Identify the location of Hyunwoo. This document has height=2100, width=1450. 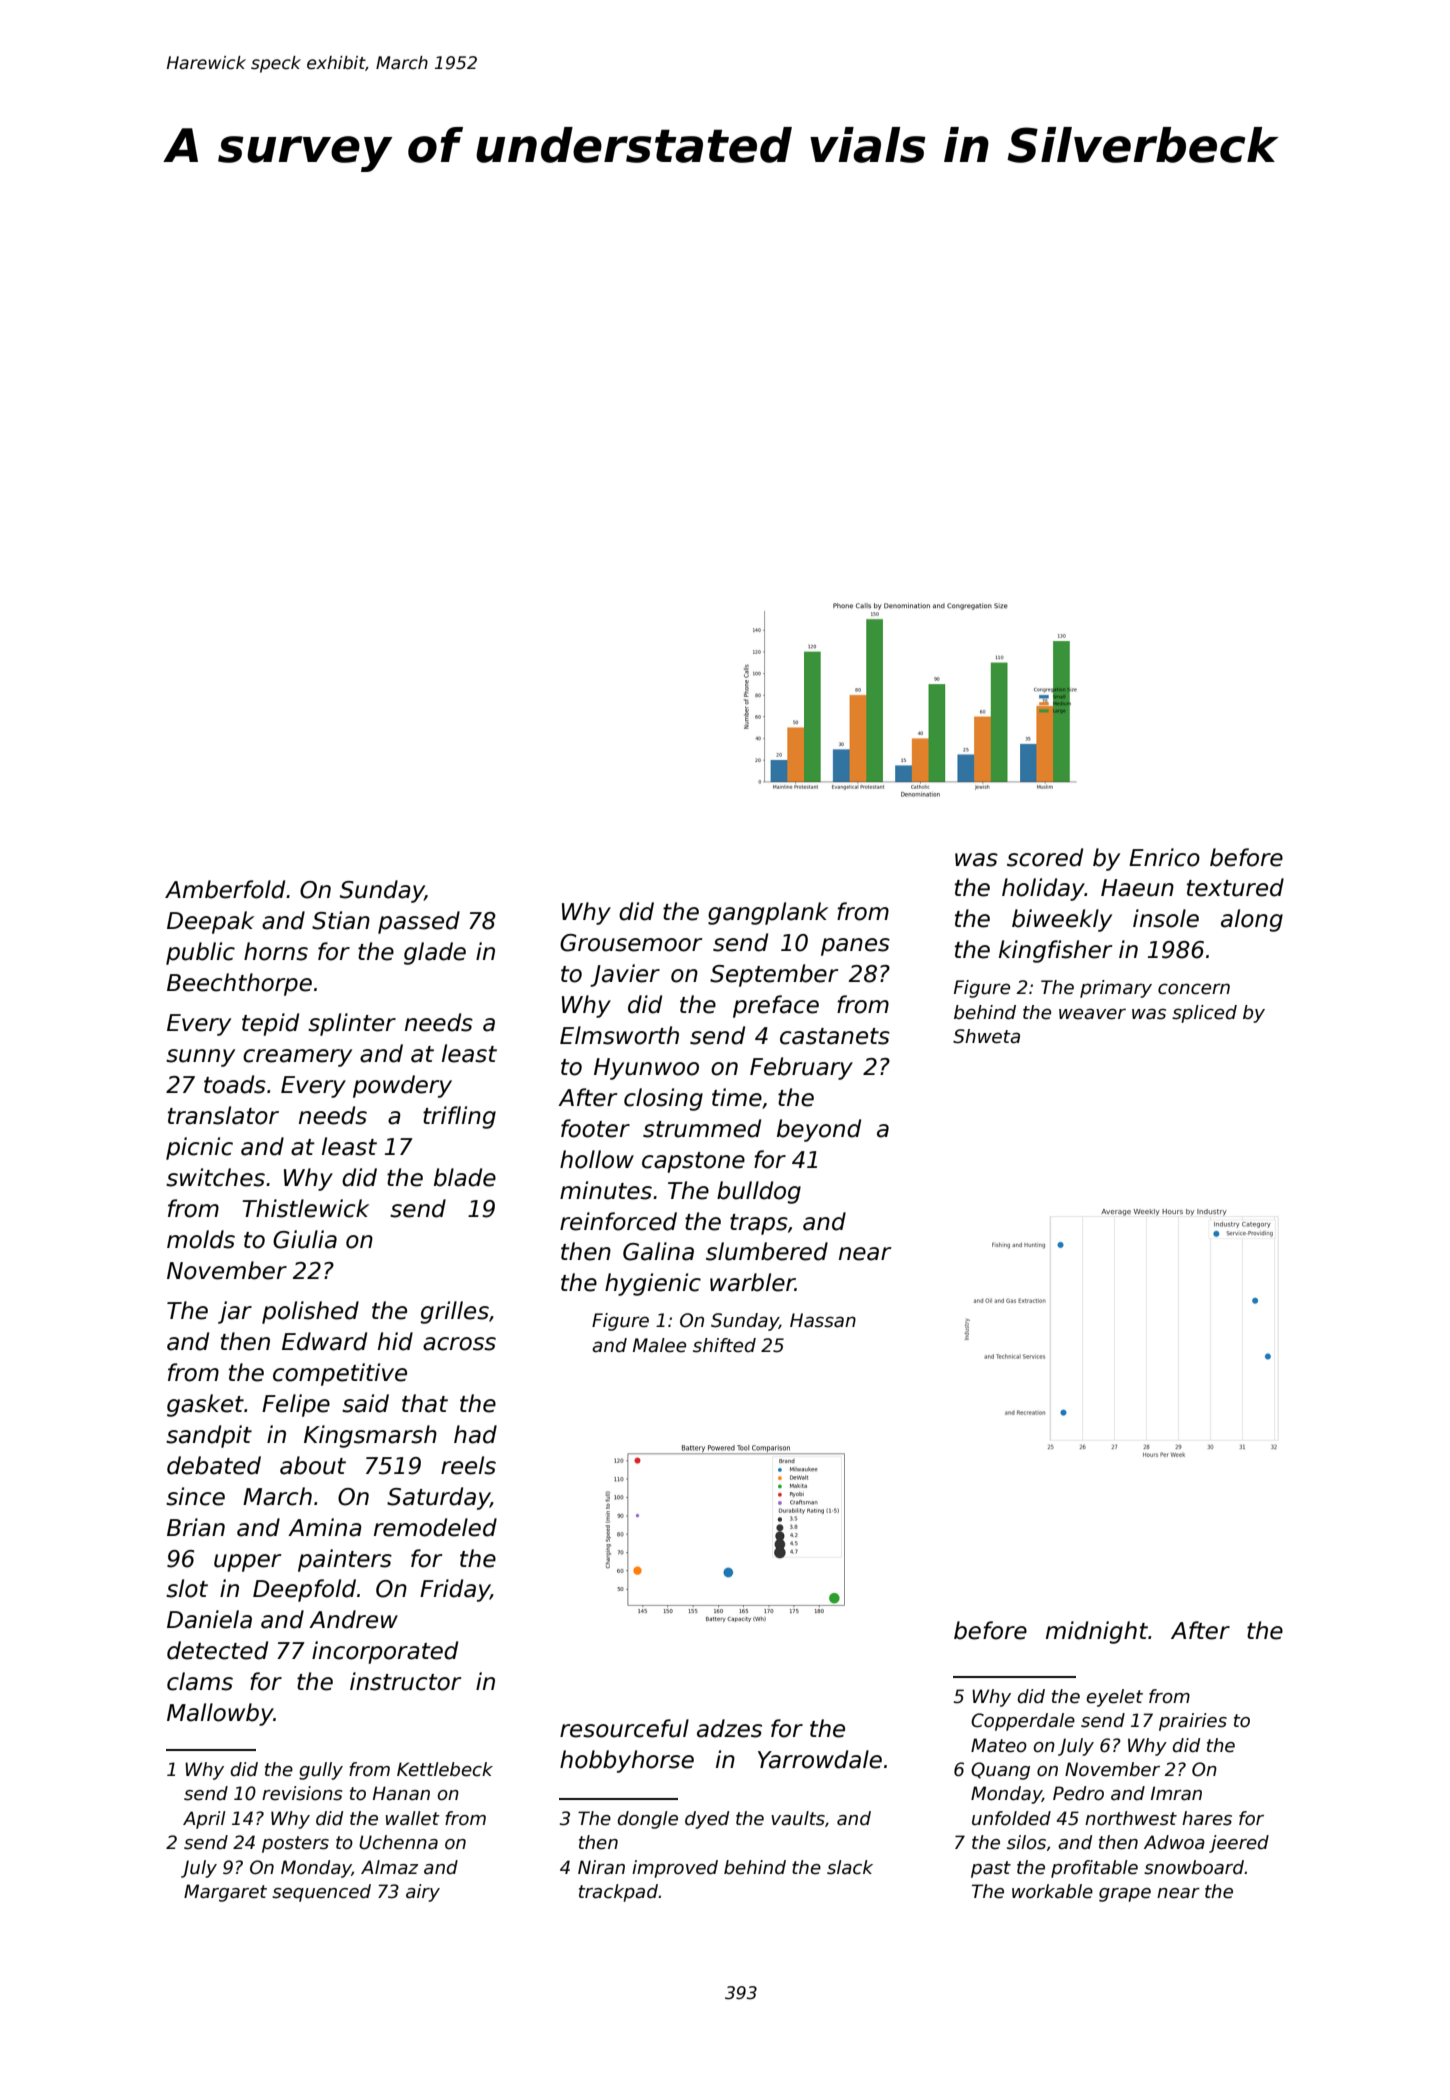
(646, 1069).
